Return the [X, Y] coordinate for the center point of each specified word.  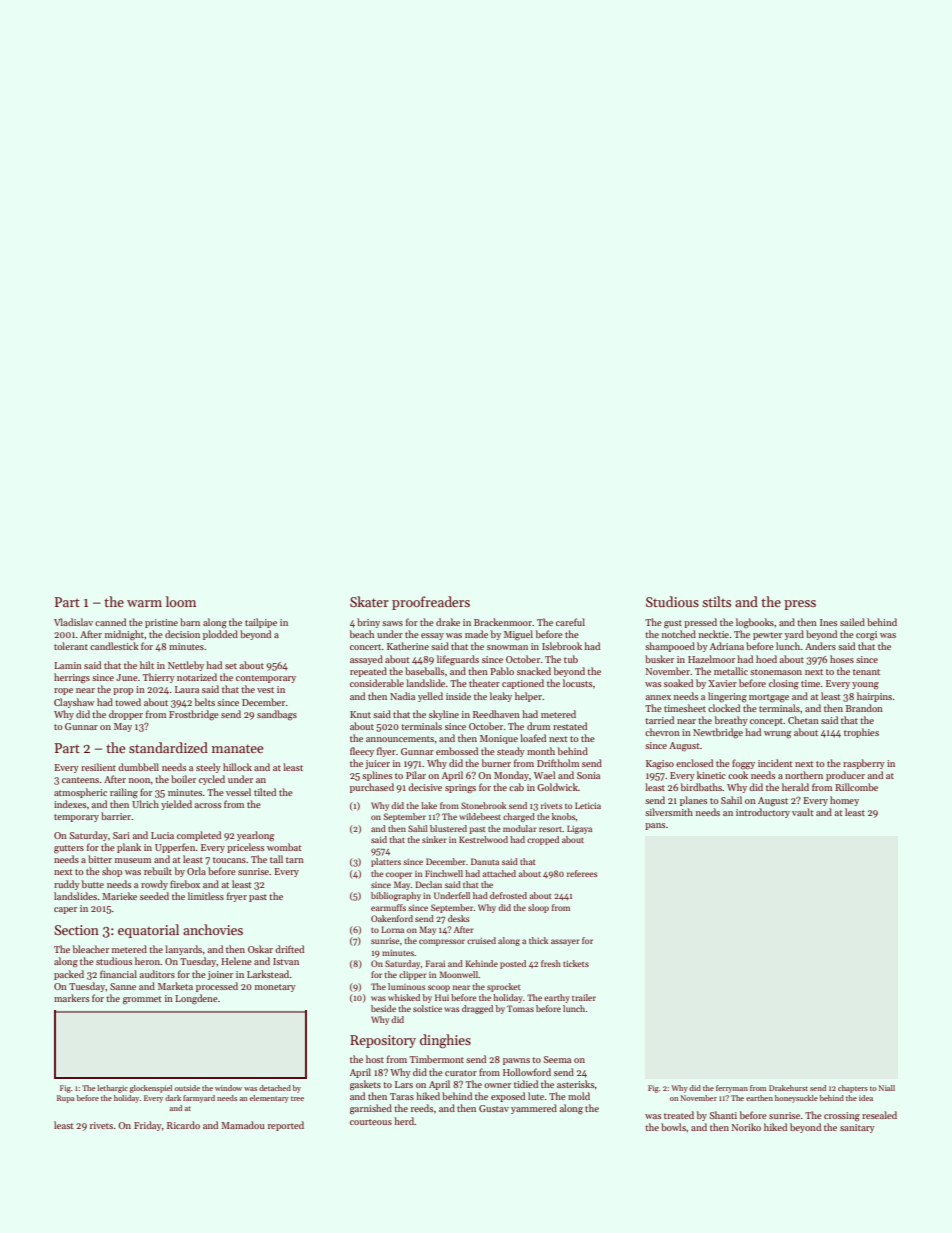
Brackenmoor [503, 622]
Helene [236, 961]
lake [429, 805]
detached [275, 1088]
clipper [413, 975]
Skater [369, 601]
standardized [168, 747]
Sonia [588, 775]
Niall [887, 1088]
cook [738, 775]
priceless [245, 848]
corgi [866, 635]
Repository [383, 1041]
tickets [576, 963]
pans [655, 826]
